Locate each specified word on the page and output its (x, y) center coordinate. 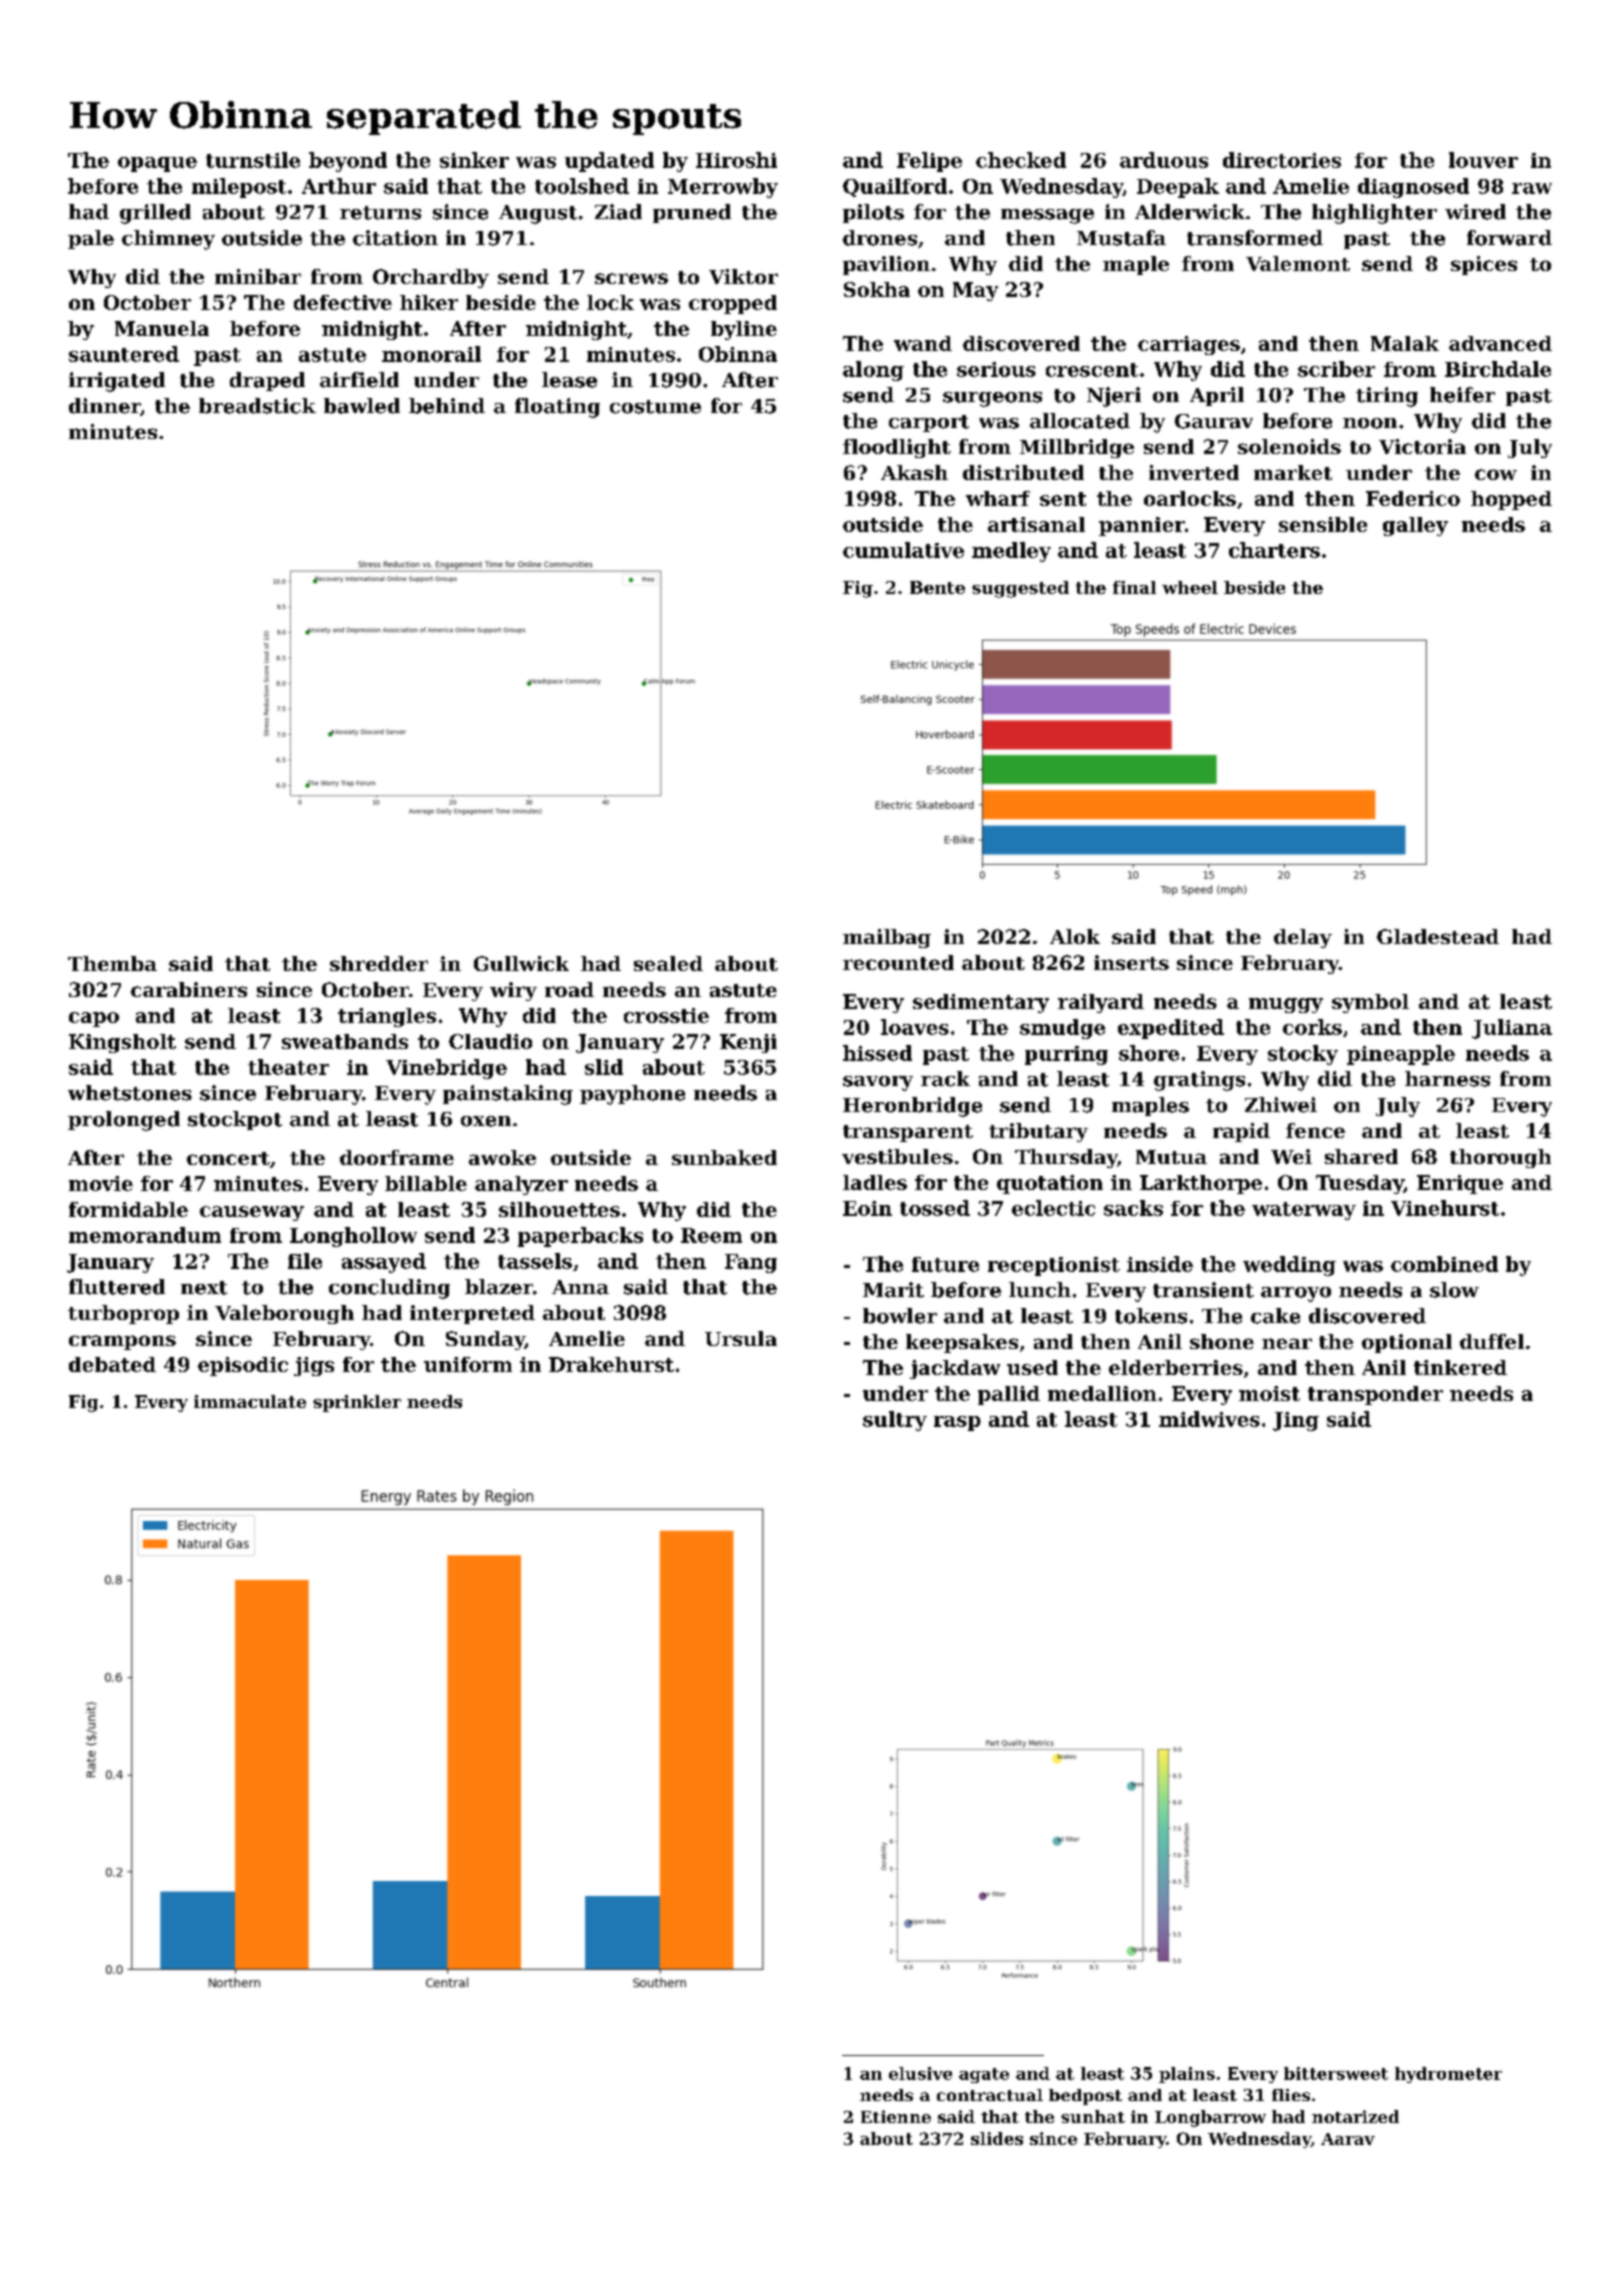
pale (91, 239)
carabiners (189, 989)
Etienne (896, 2116)
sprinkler (357, 1403)
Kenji (748, 1043)
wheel (1190, 587)
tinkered (1460, 1367)
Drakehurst (611, 1364)
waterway (1304, 1211)
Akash (914, 472)
